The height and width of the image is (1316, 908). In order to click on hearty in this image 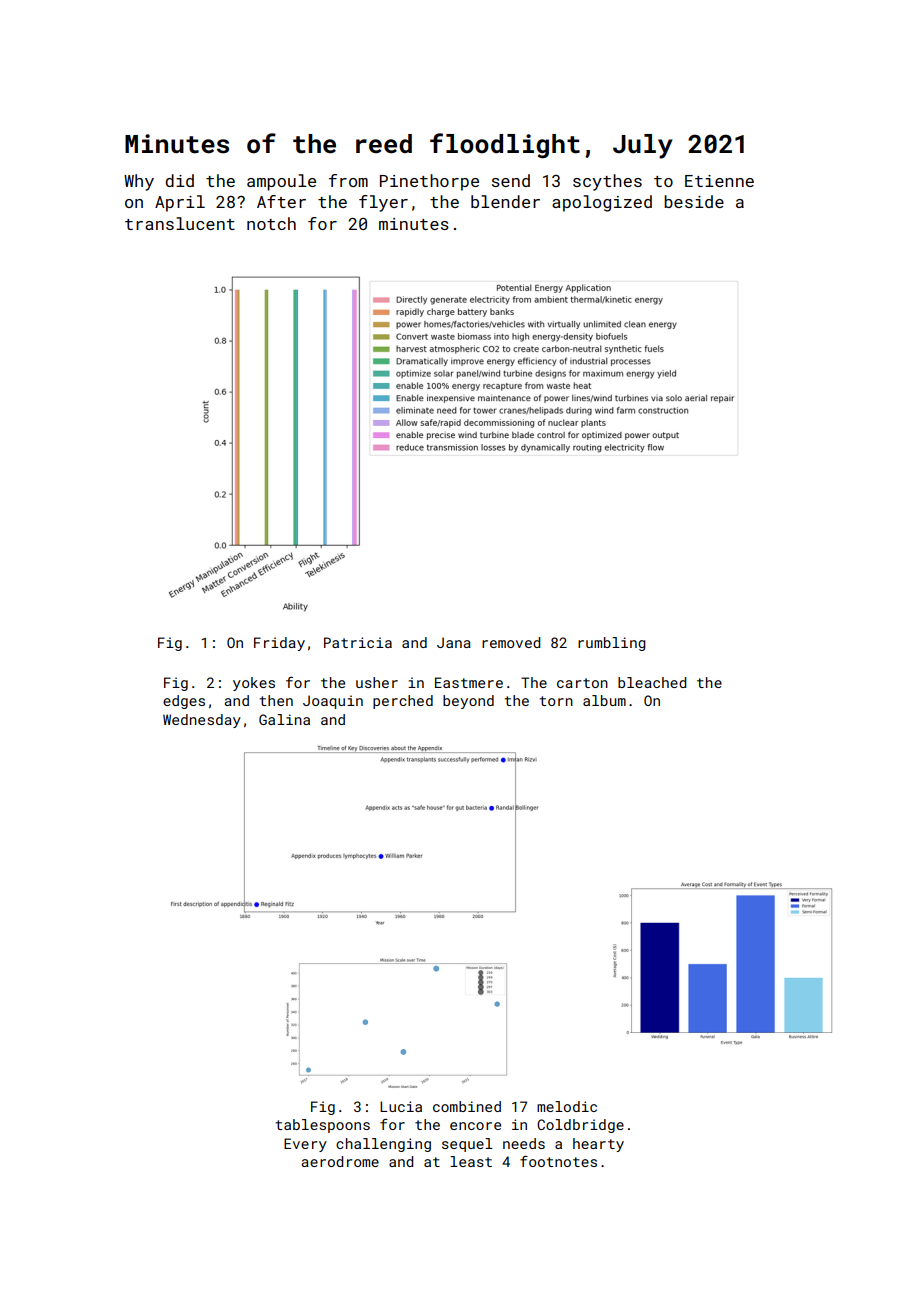, I will do `click(598, 1145)`.
